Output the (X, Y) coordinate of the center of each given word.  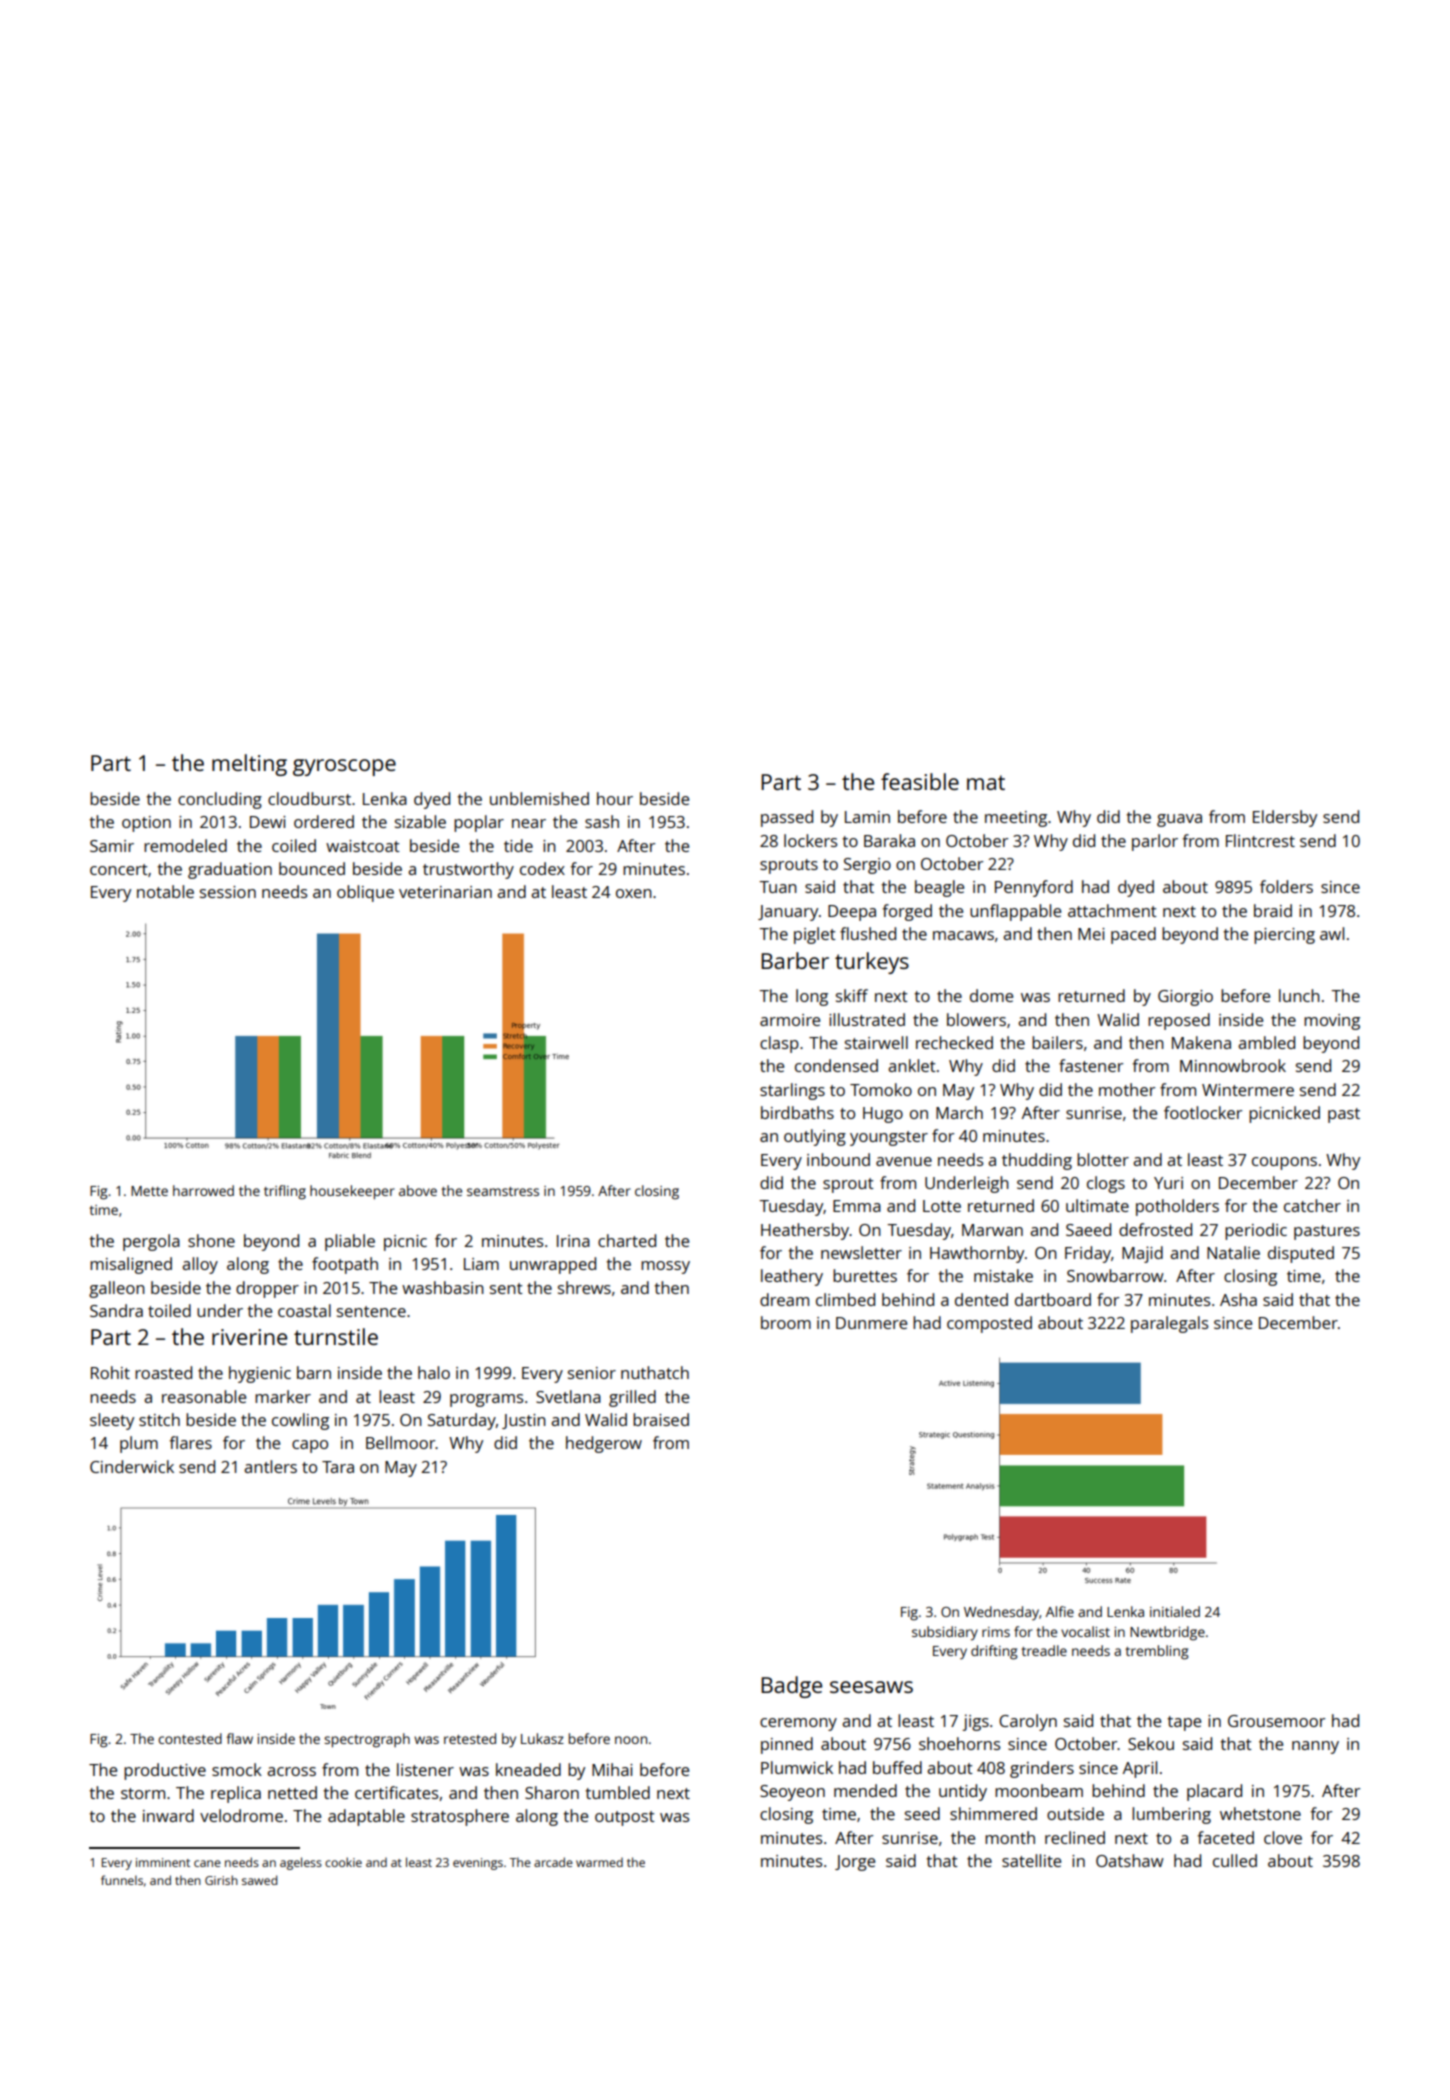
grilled (632, 1398)
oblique (365, 893)
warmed (599, 1862)
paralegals (1169, 1324)
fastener (1091, 1065)
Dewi (268, 822)
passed (787, 818)
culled (1235, 1860)
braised (661, 1419)
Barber (795, 960)
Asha (1238, 1299)
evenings (478, 1864)
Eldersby (1285, 818)
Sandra (116, 1310)
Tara (338, 1467)
